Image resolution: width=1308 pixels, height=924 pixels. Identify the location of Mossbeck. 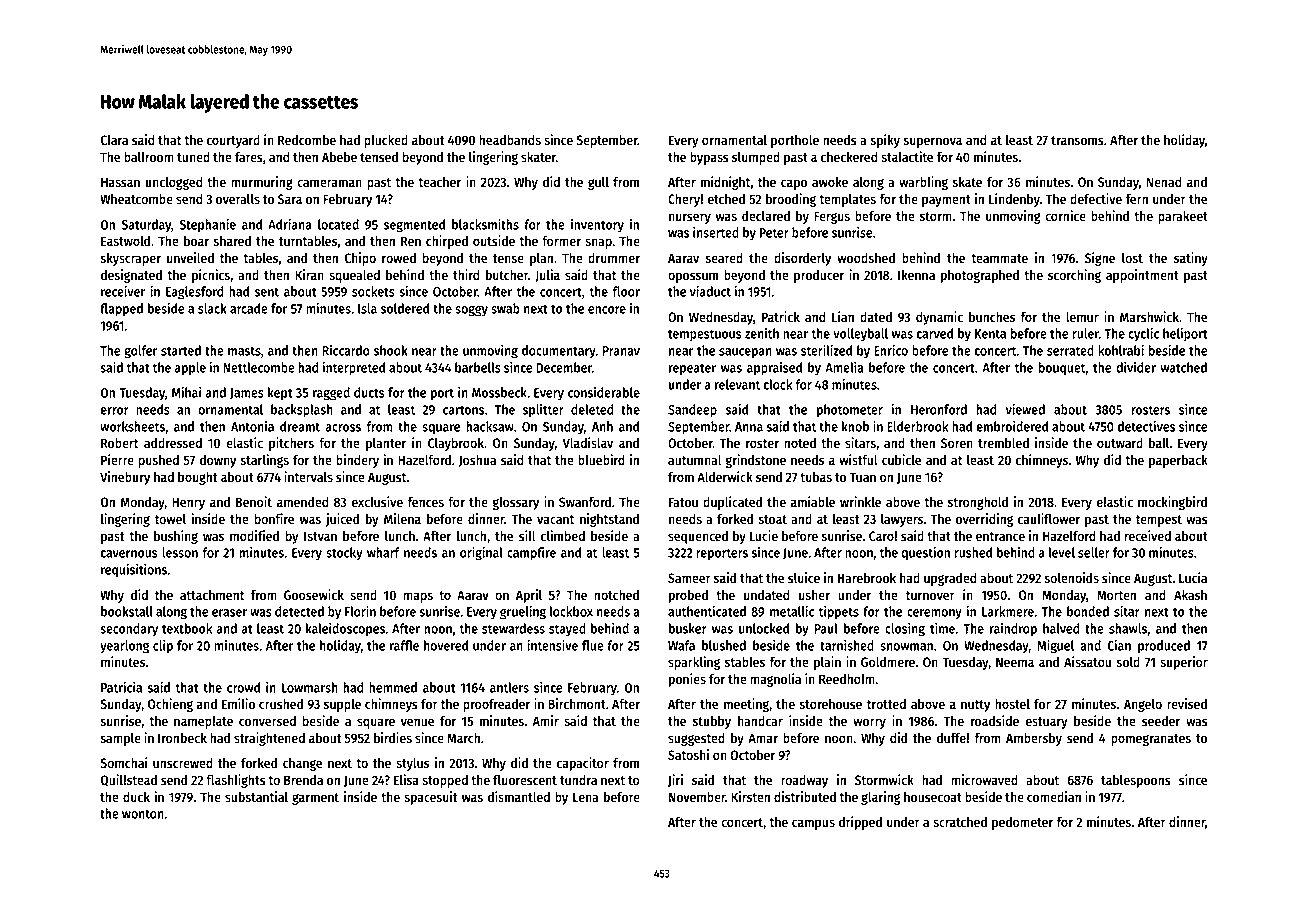
(499, 392).
